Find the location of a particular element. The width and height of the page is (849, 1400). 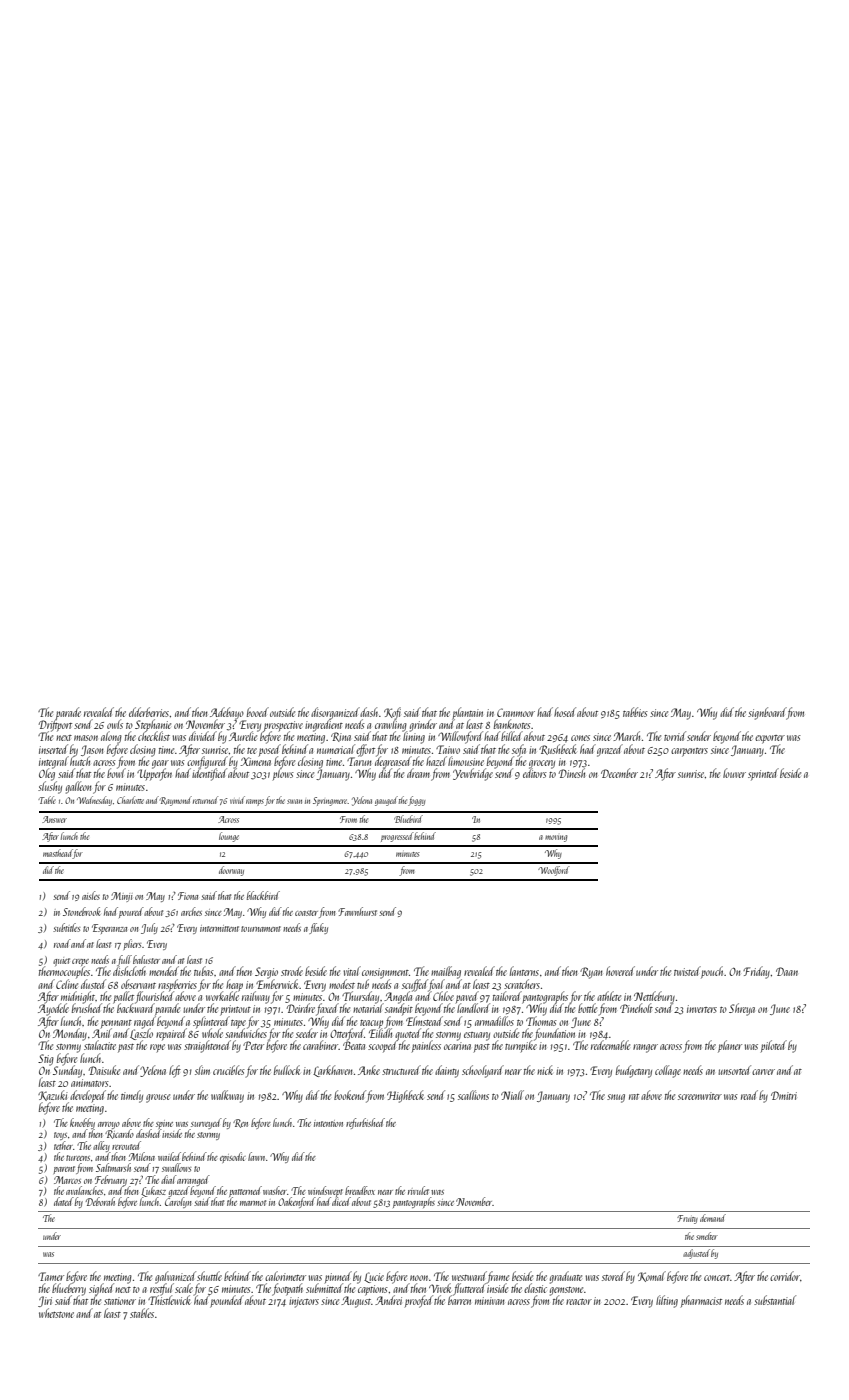

demand is located at coordinates (713, 1218).
